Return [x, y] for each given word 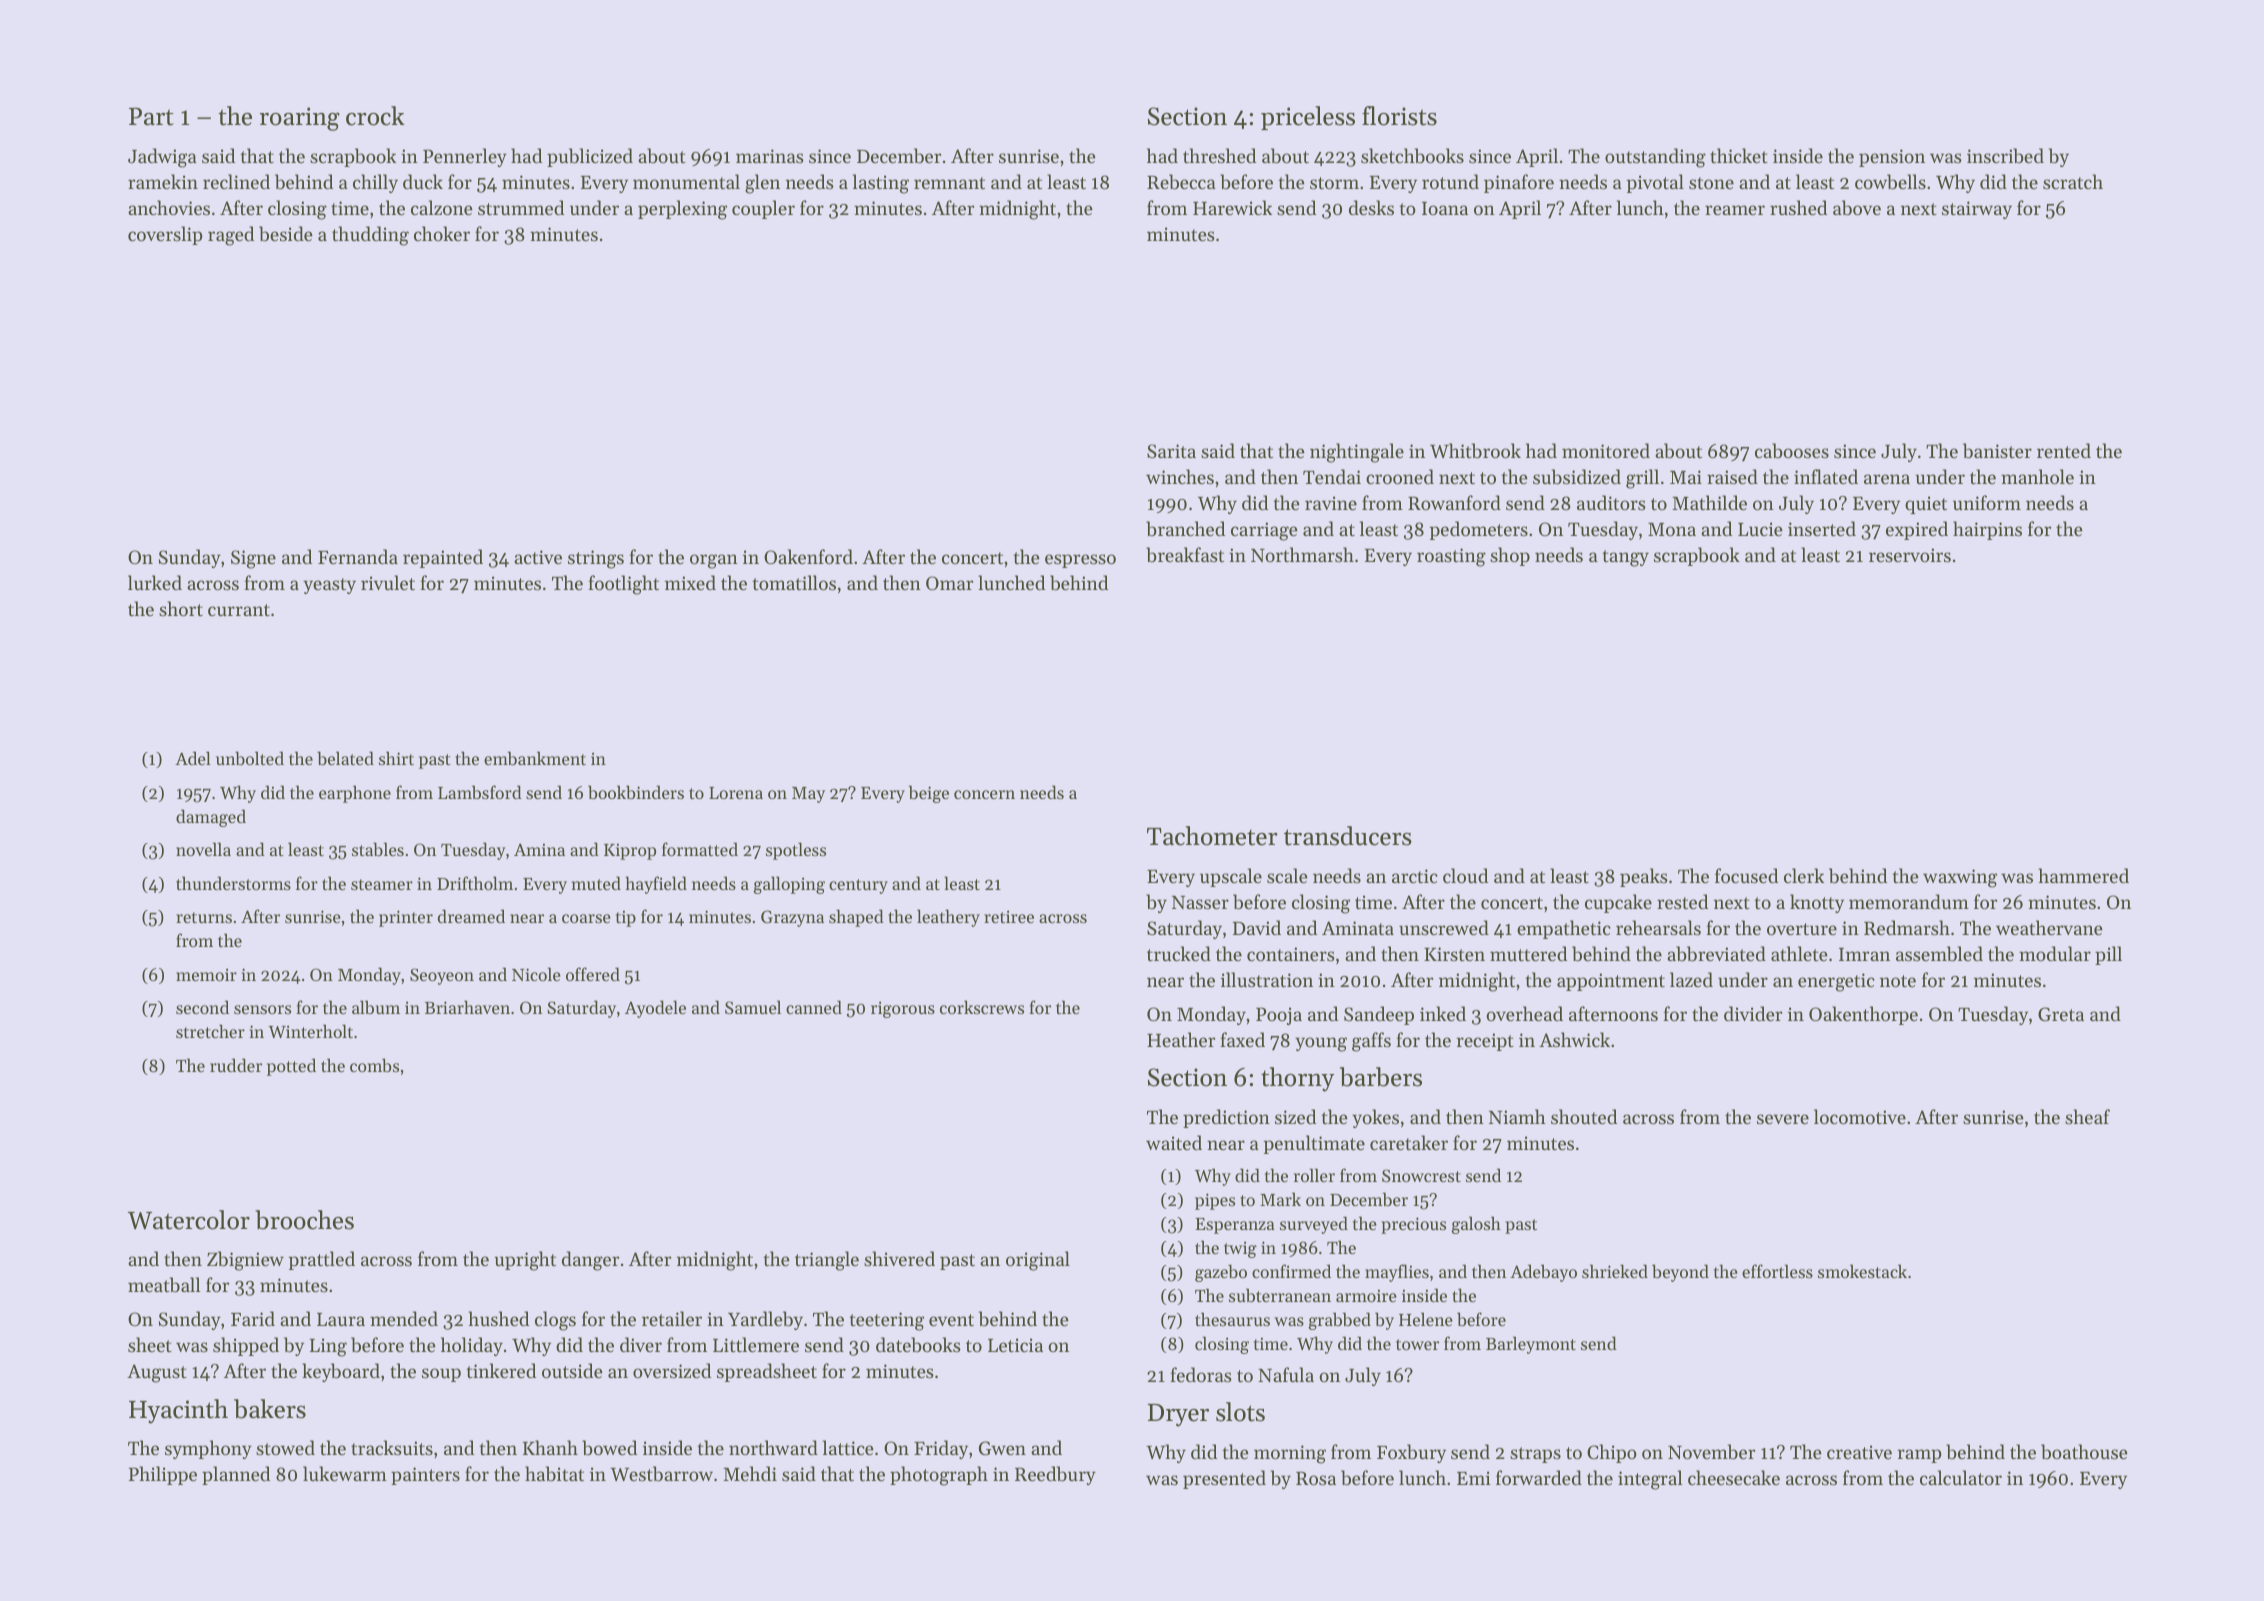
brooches [304, 1220]
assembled [1939, 954]
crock [375, 116]
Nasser [1200, 902]
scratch [2073, 181]
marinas [770, 156]
